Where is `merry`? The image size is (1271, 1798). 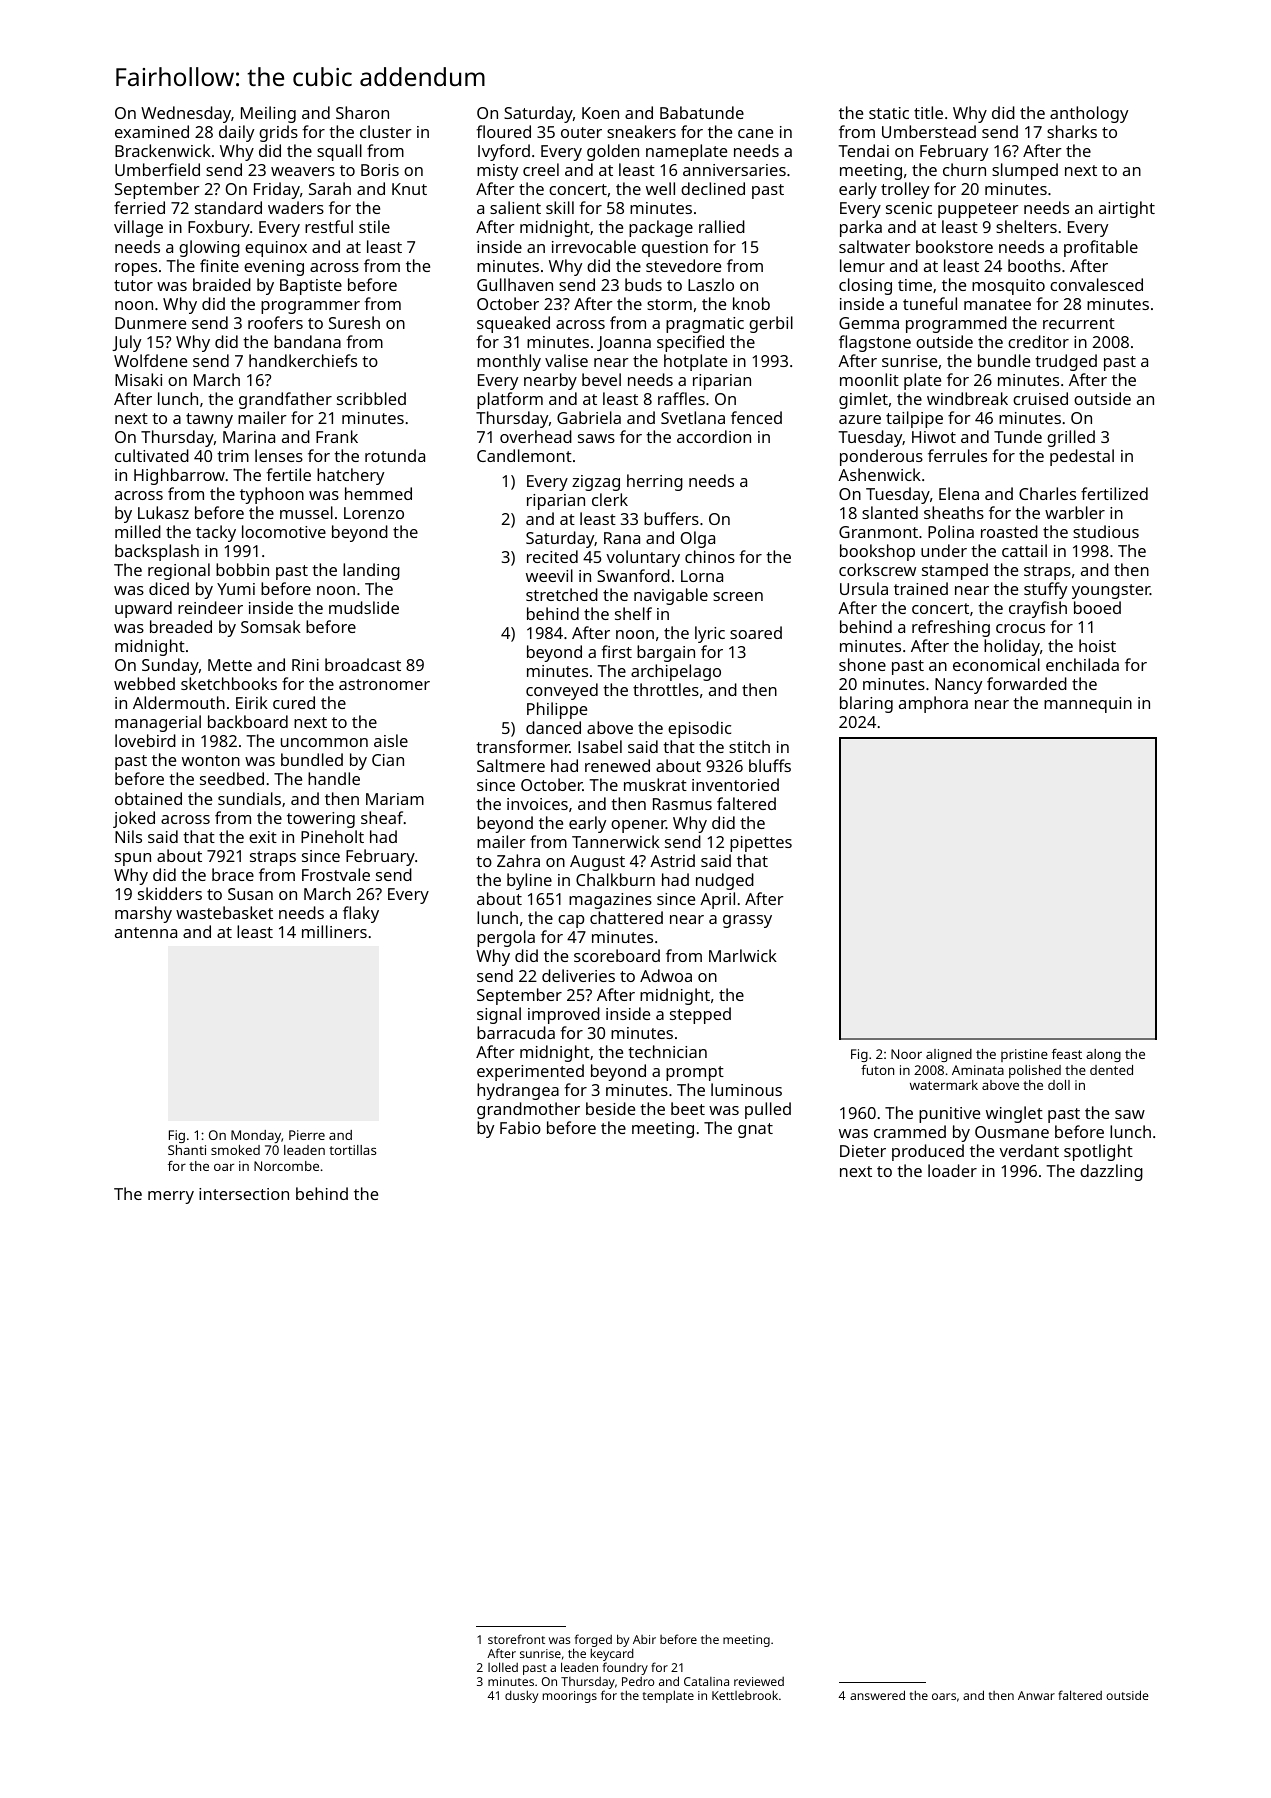
merry is located at coordinates (171, 1197).
